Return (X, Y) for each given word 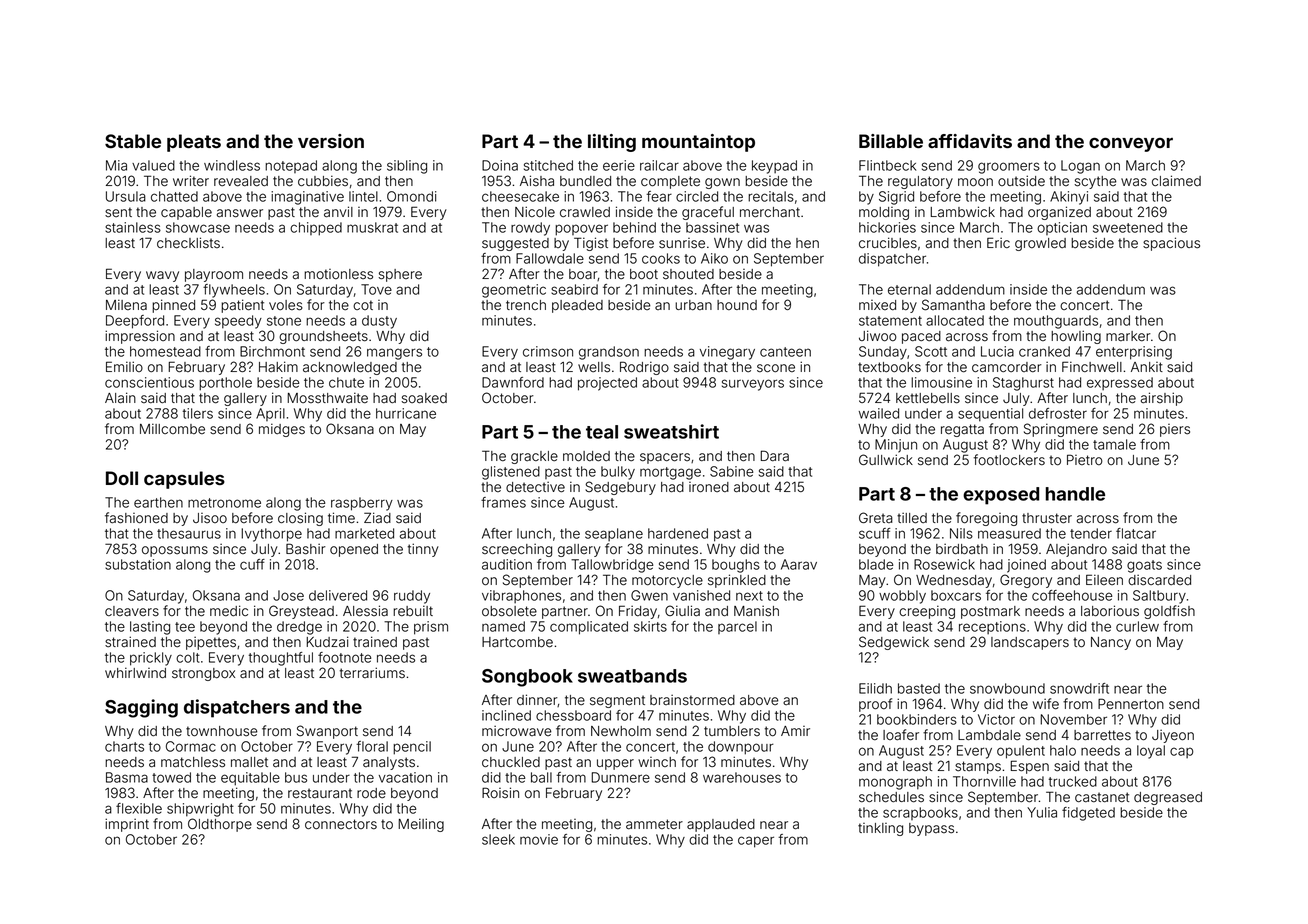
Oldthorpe (220, 825)
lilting (612, 143)
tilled (912, 518)
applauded (721, 825)
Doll (122, 478)
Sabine (731, 471)
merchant (770, 212)
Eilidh (875, 688)
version (331, 141)
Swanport (327, 732)
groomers (1009, 168)
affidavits (970, 141)
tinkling (880, 829)
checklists (188, 243)
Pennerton (1131, 704)
